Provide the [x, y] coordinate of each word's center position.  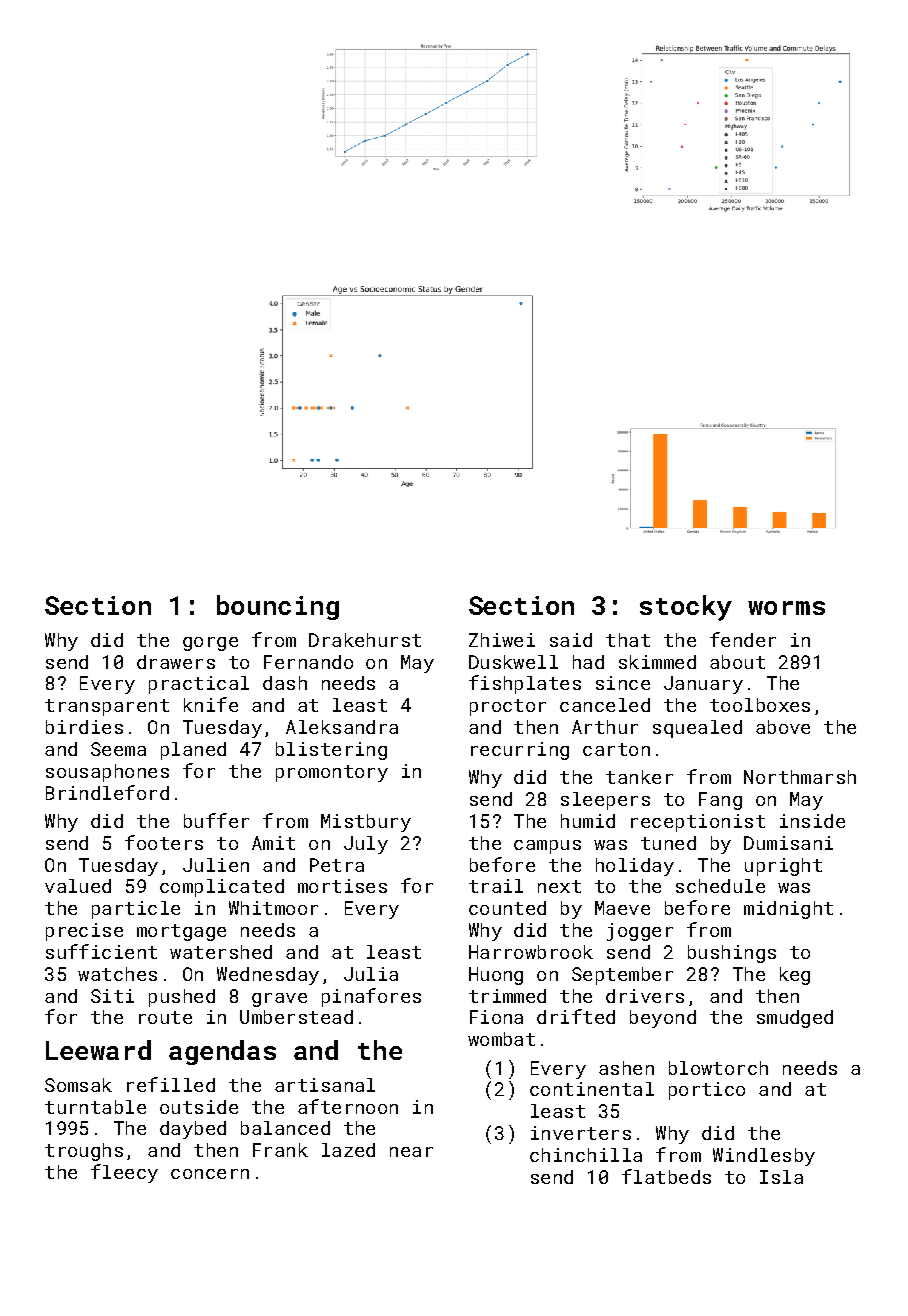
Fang [720, 801]
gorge [210, 644]
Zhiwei [502, 640]
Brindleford [107, 792]
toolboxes [760, 705]
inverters [581, 1133]
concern [210, 1174]
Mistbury [366, 823]
